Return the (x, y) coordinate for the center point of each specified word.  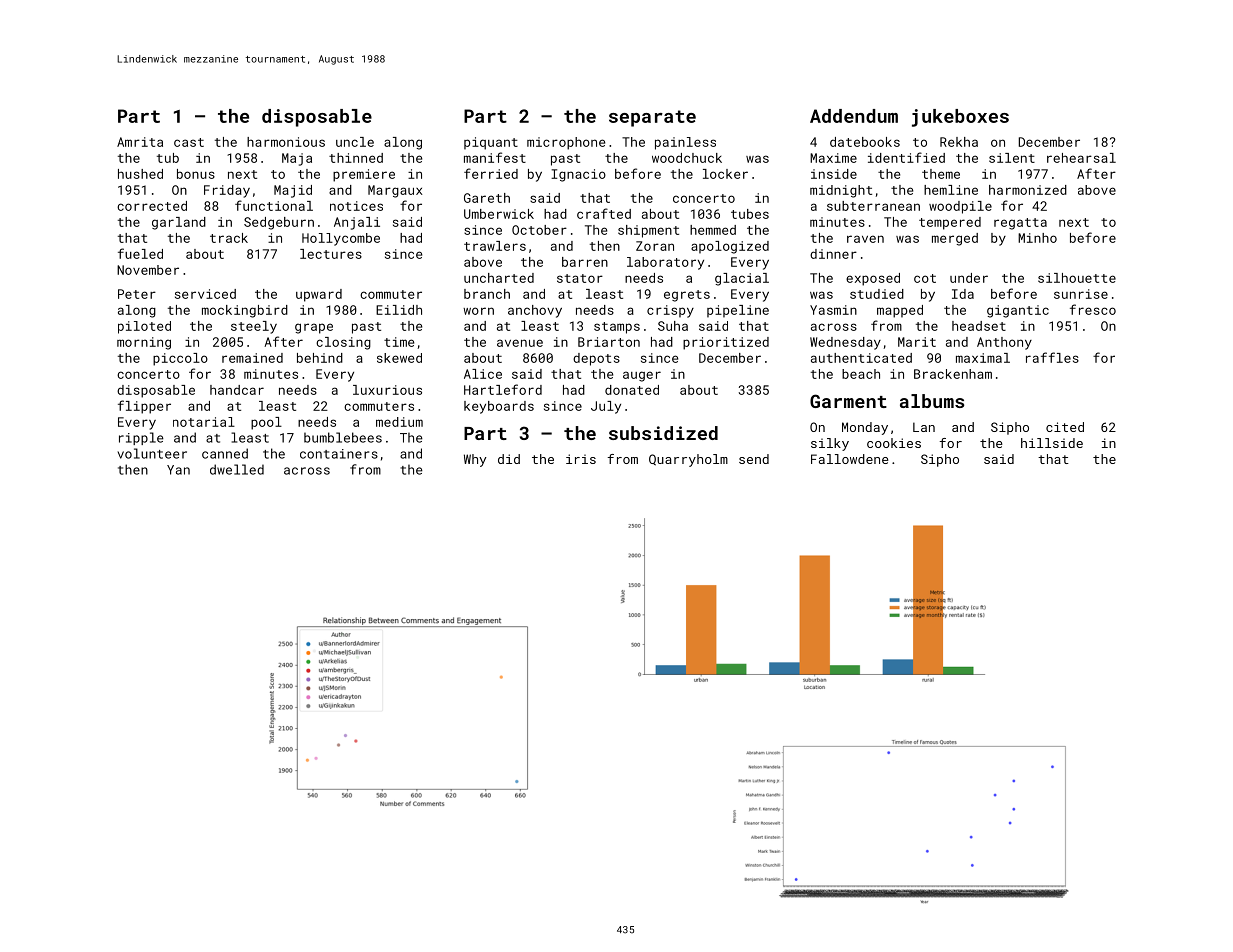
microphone (566, 143)
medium (399, 422)
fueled (140, 253)
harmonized (1028, 190)
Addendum (854, 116)
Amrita (140, 142)
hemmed (713, 230)
